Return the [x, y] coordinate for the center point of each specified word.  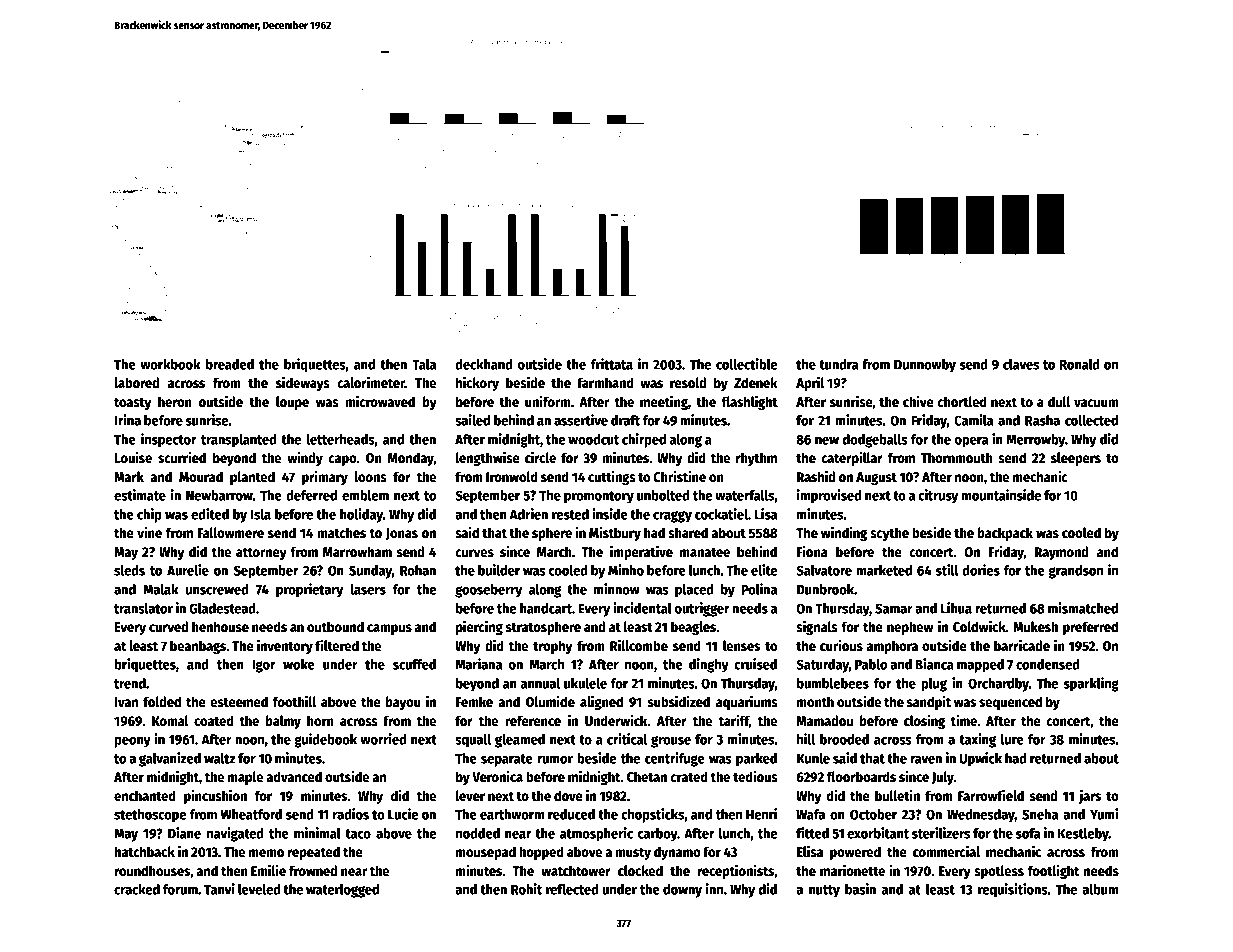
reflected [572, 889]
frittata [611, 364]
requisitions [1013, 890]
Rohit [526, 889]
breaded [230, 364]
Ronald [1080, 364]
